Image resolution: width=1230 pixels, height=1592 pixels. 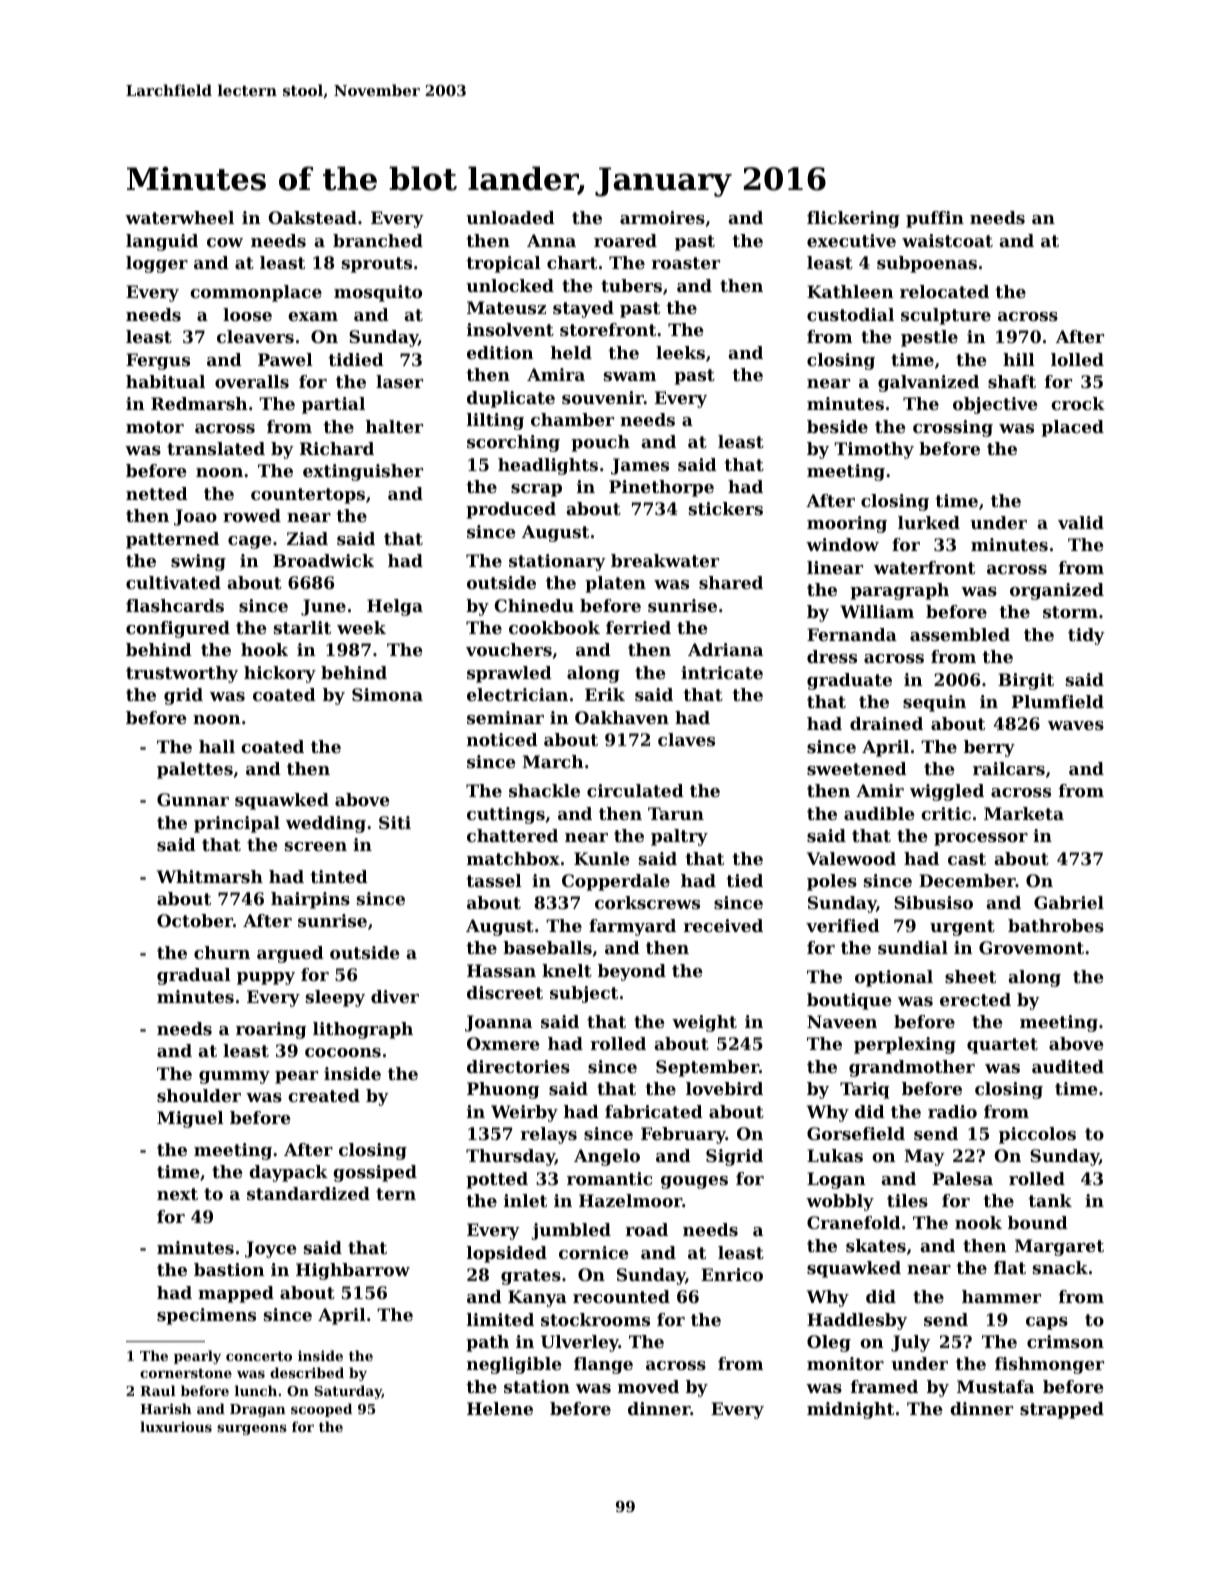 What do you see at coordinates (503, 1043) in the document?
I see `Oxmere` at bounding box center [503, 1043].
